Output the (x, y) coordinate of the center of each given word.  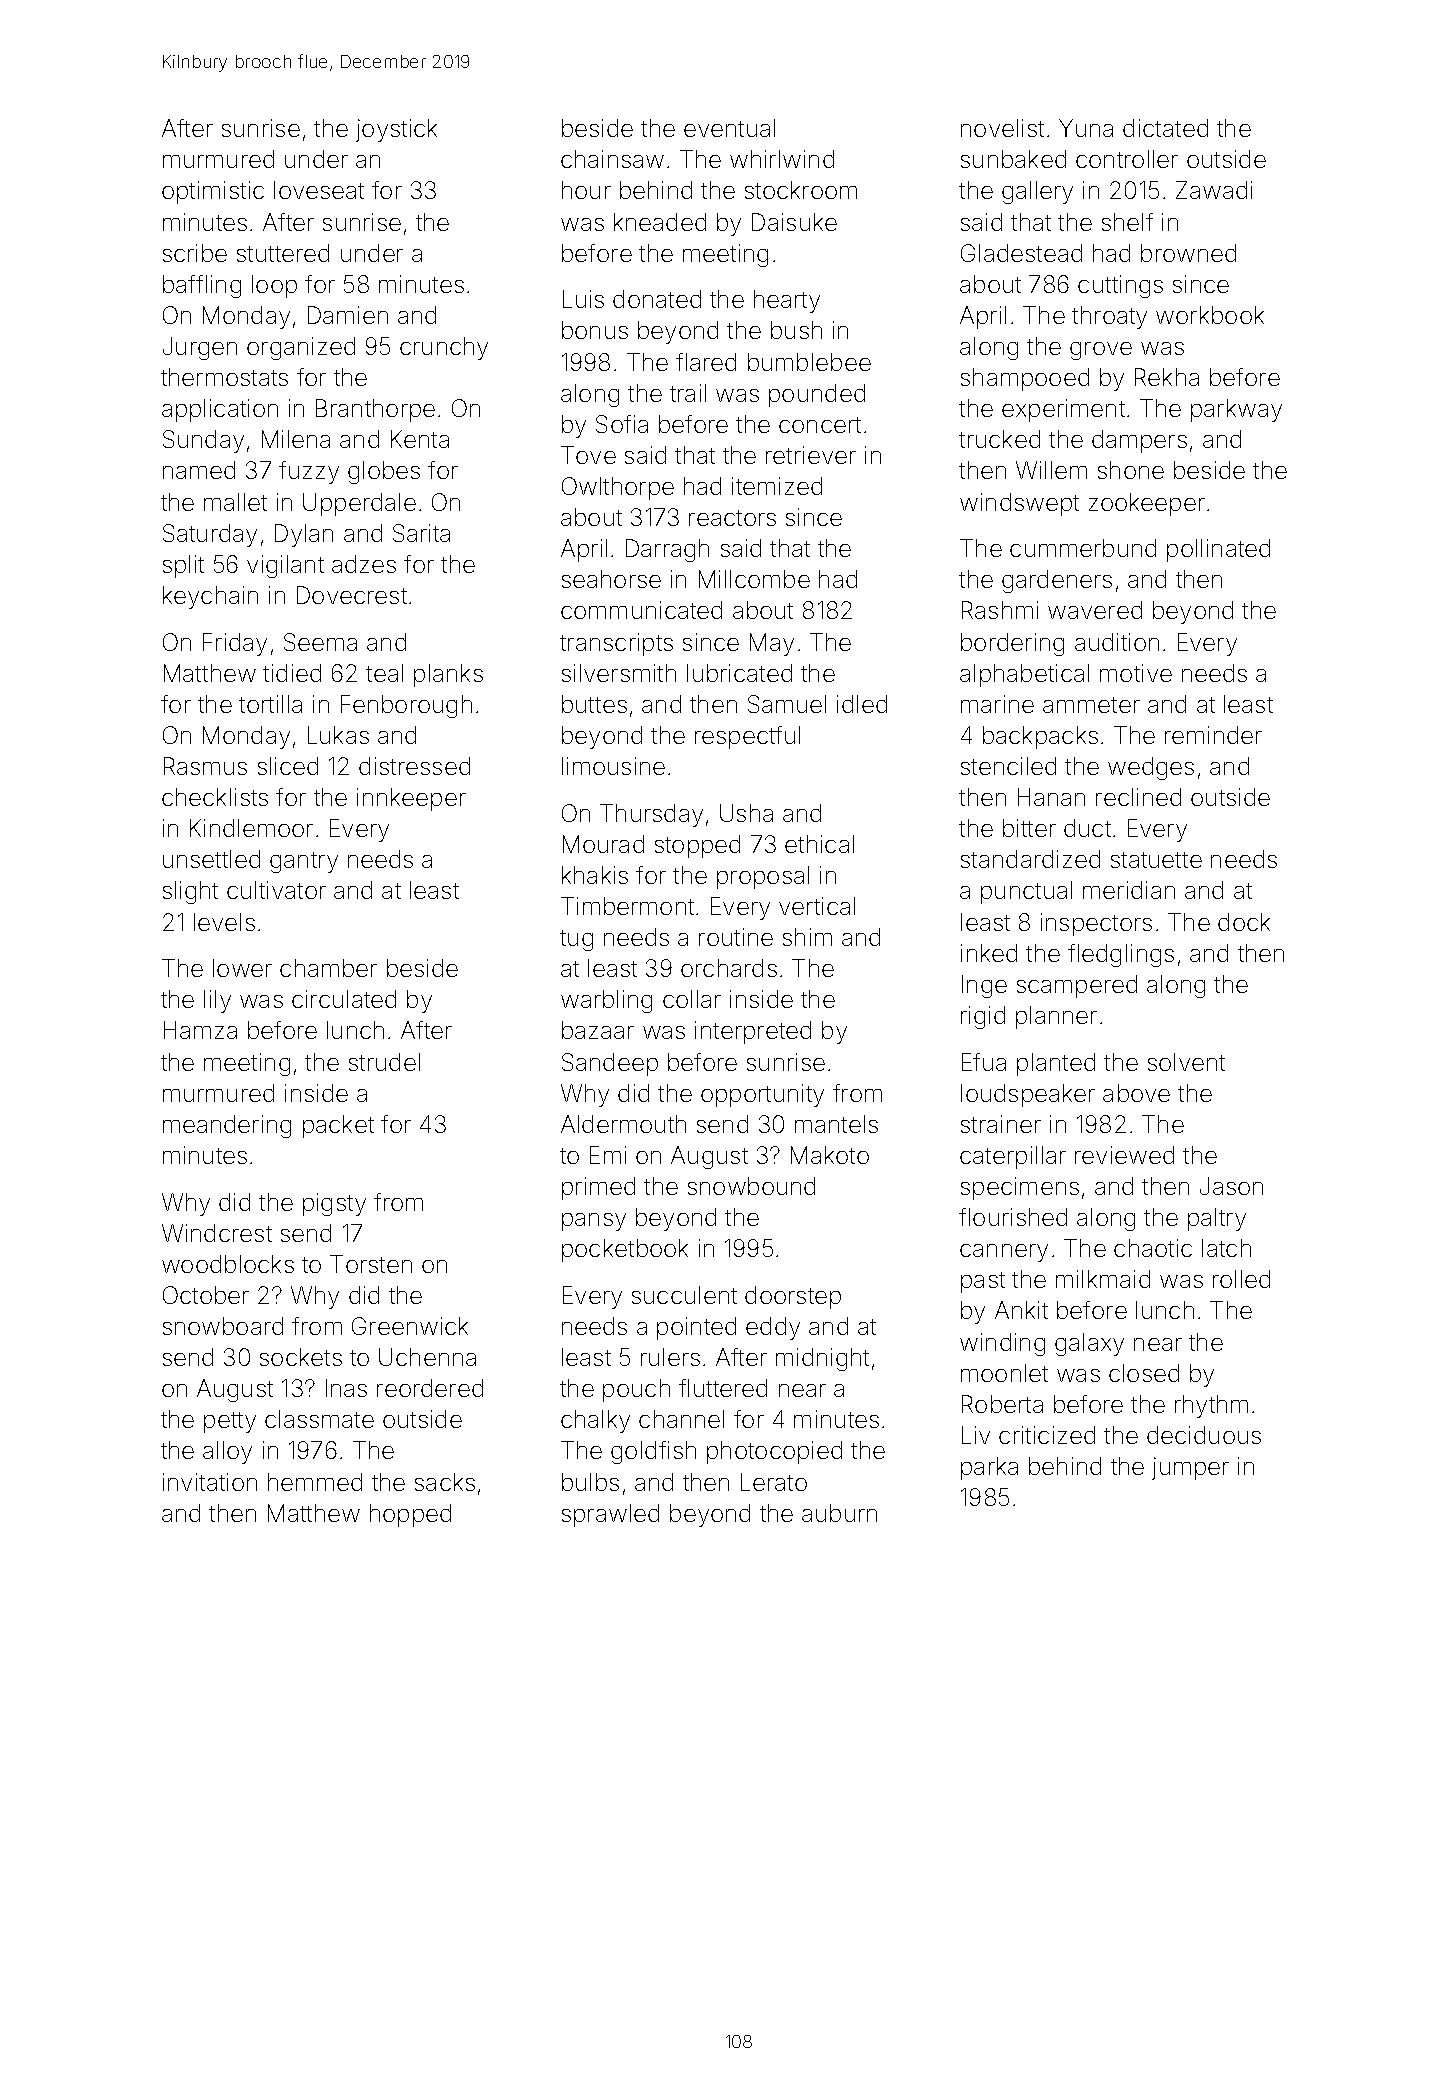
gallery (1037, 192)
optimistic (213, 192)
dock (1244, 922)
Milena (296, 439)
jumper (1190, 1468)
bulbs (590, 1482)
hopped (410, 1515)
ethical (819, 844)
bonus (595, 330)
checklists (215, 797)
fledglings (1121, 955)
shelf (1127, 222)
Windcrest (217, 1233)
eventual (729, 128)
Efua (984, 1062)
